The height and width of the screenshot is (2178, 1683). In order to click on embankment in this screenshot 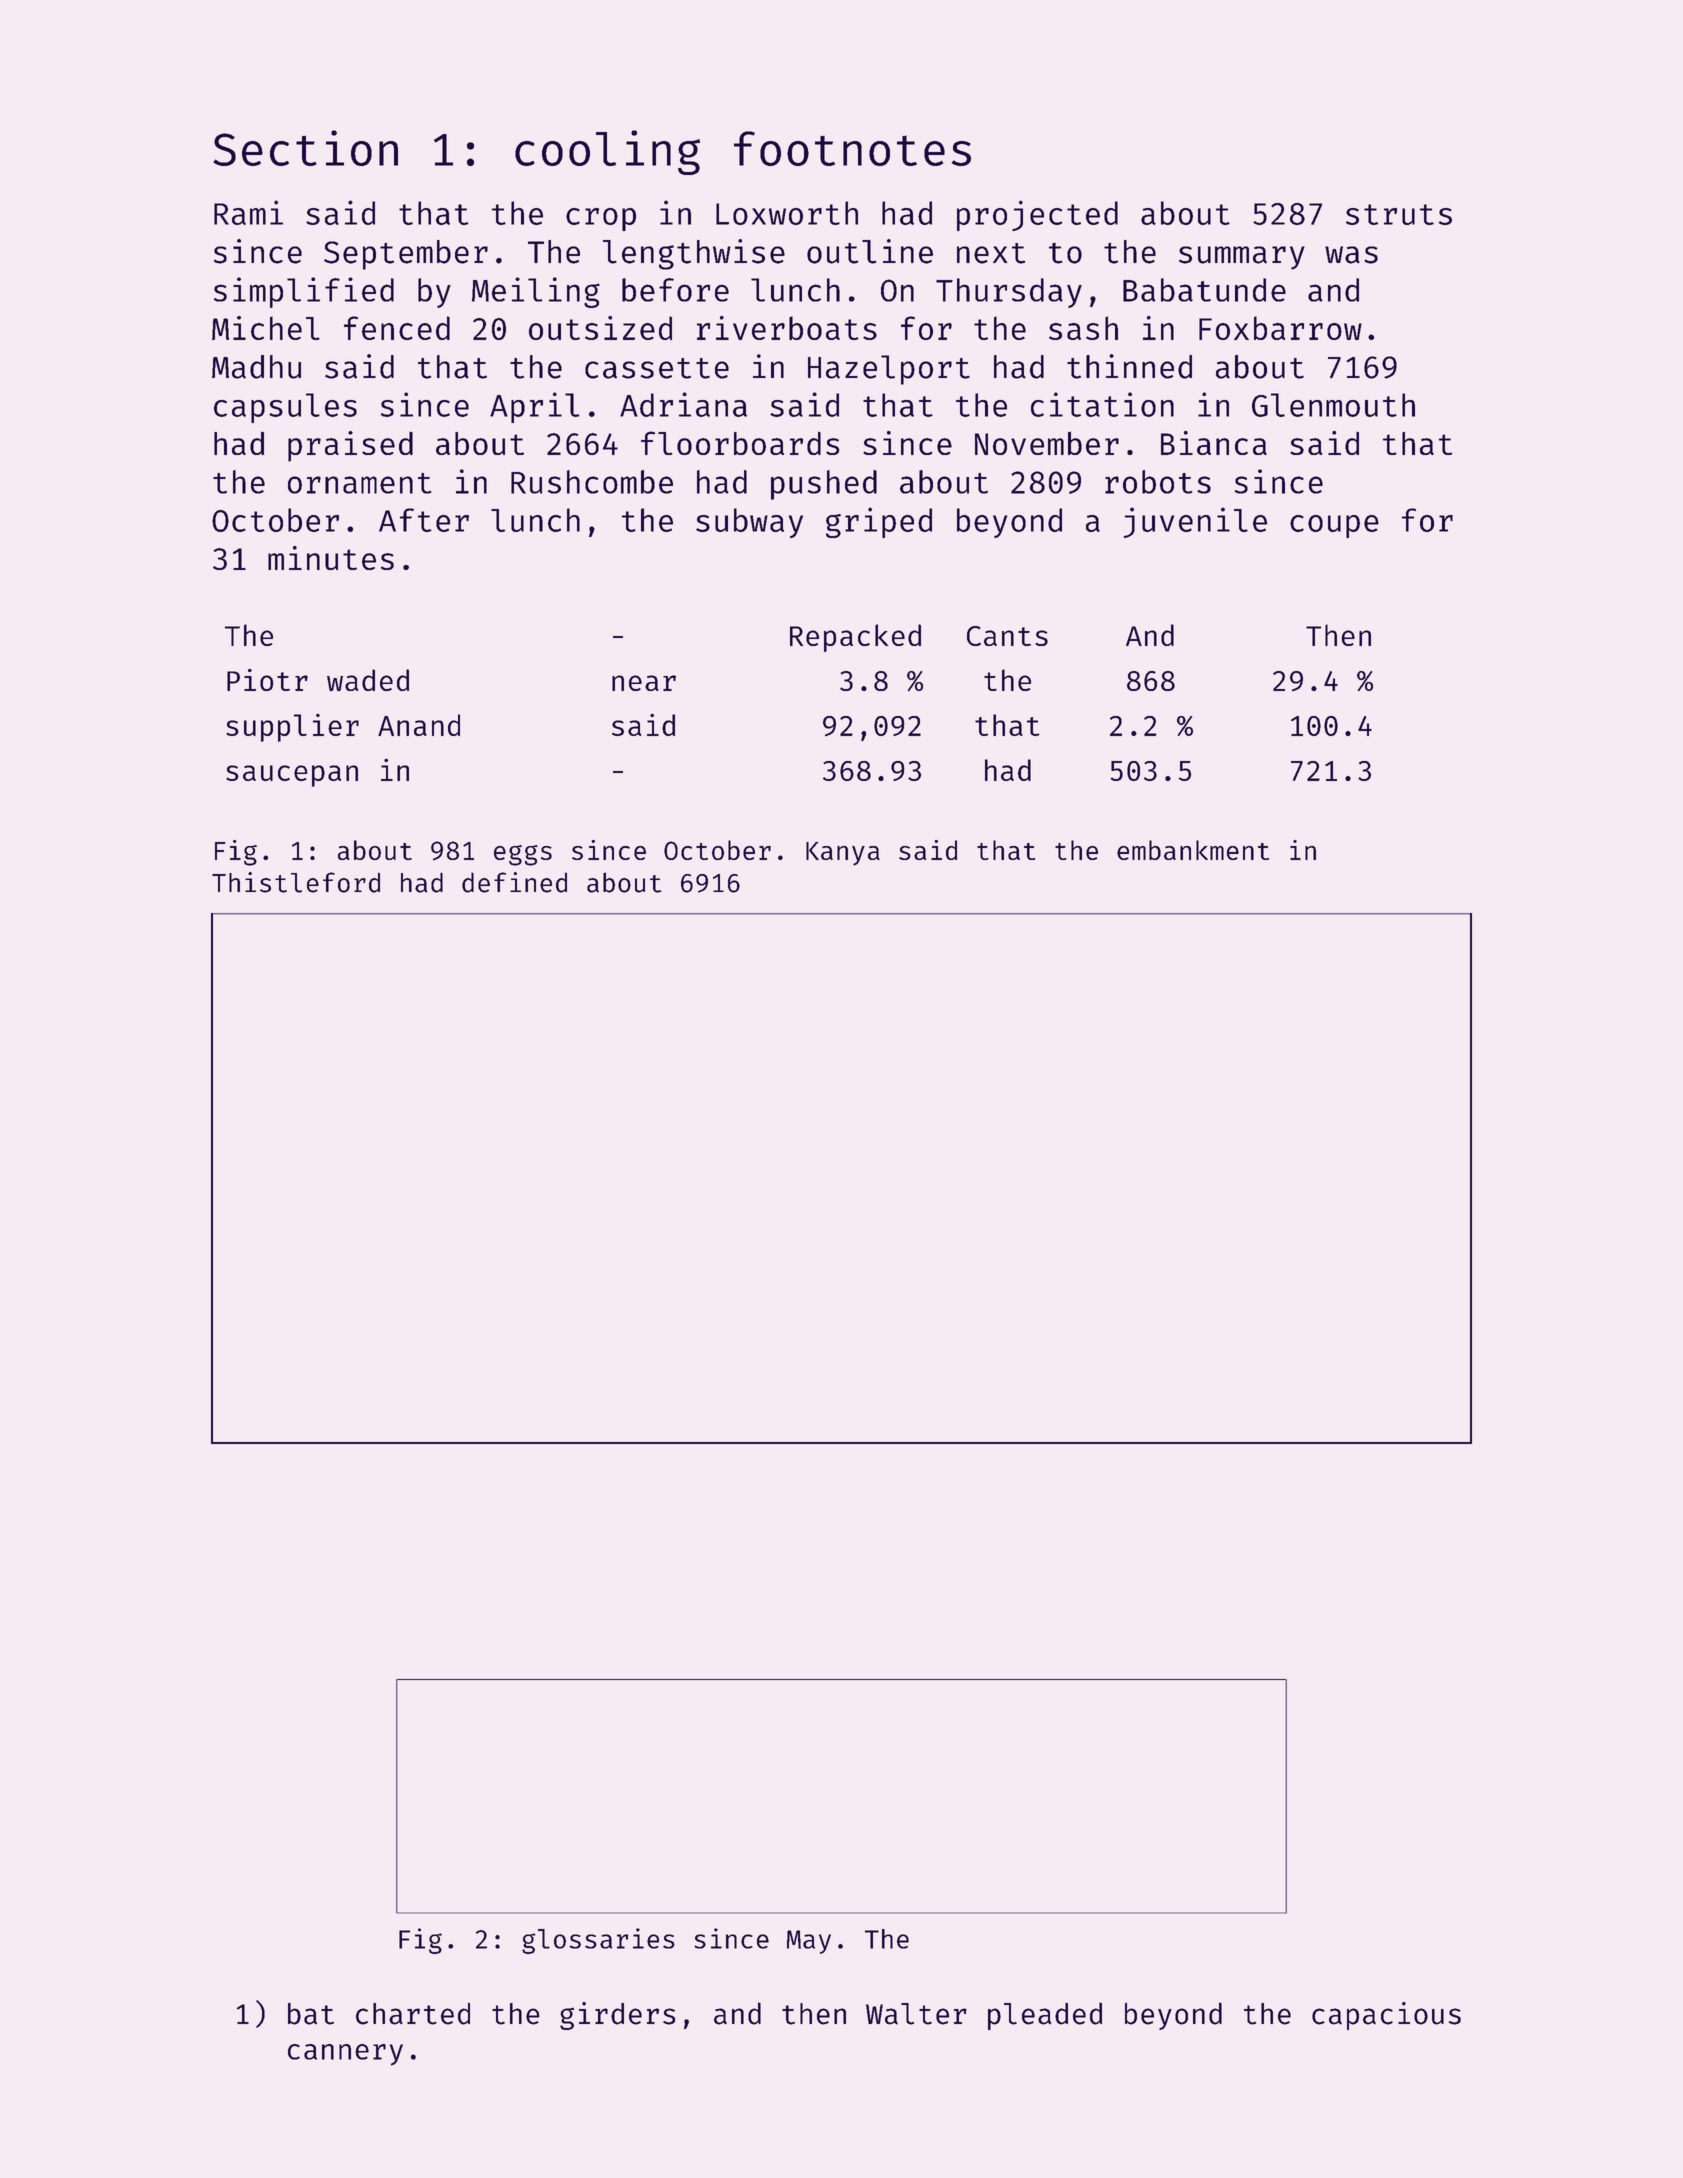, I will do `click(1193, 850)`.
